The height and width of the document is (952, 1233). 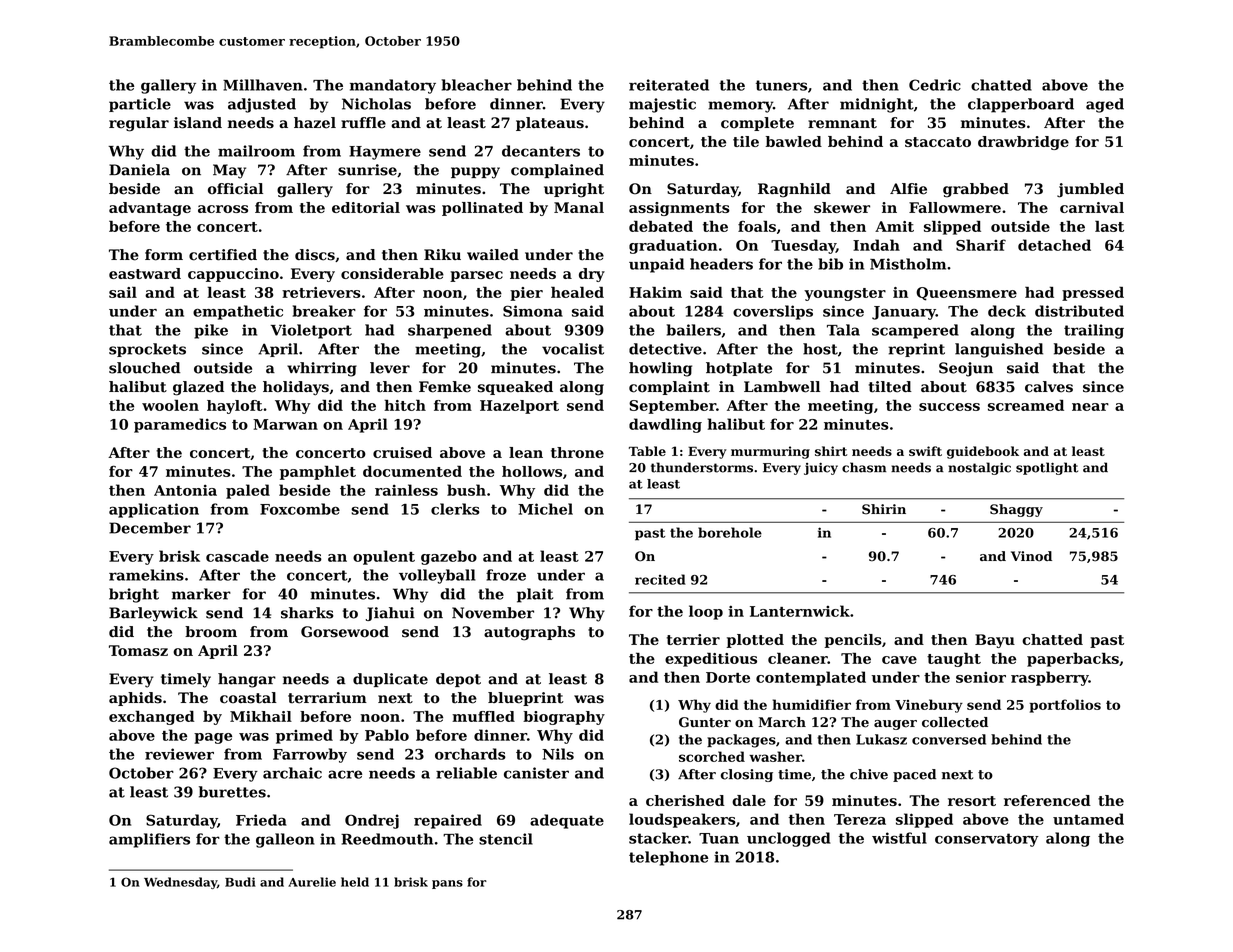 What do you see at coordinates (669, 388) in the document?
I see `complaint` at bounding box center [669, 388].
